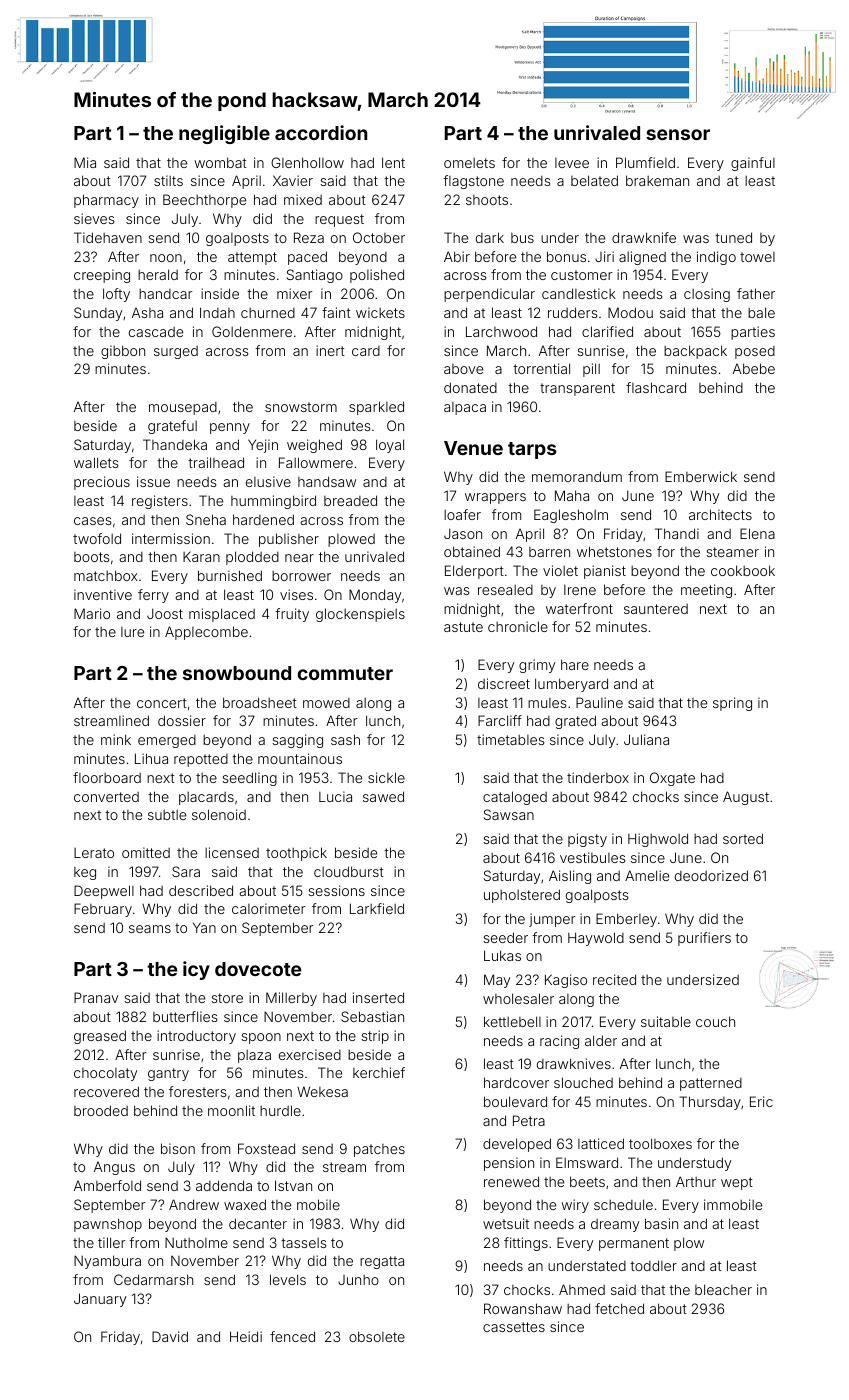  Describe the element at coordinates (260, 702) in the image. I see `broadsheet` at that location.
